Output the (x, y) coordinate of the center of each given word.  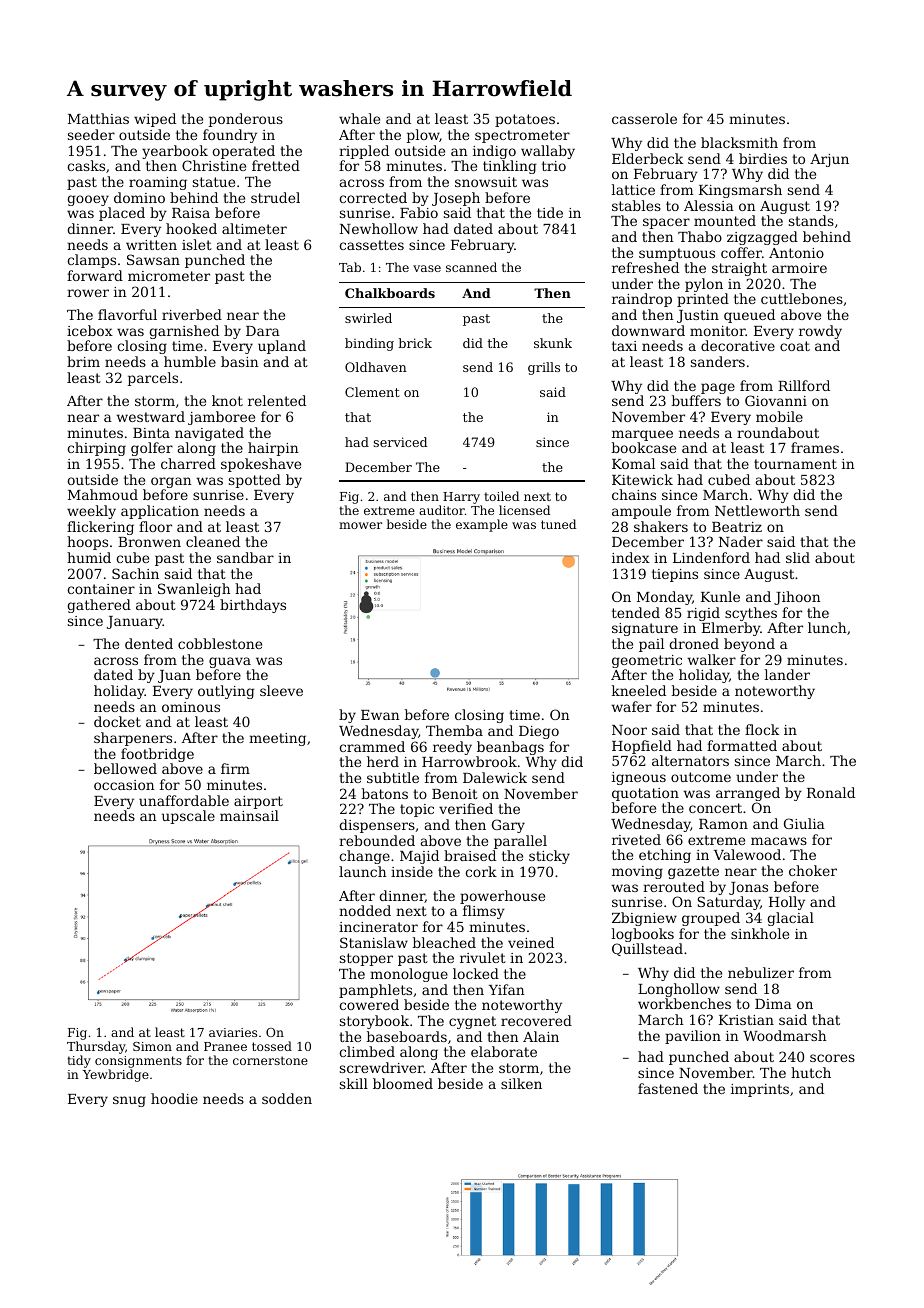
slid (798, 557)
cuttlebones (802, 298)
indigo (494, 152)
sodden (287, 1098)
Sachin (135, 573)
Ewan (380, 715)
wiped (155, 120)
